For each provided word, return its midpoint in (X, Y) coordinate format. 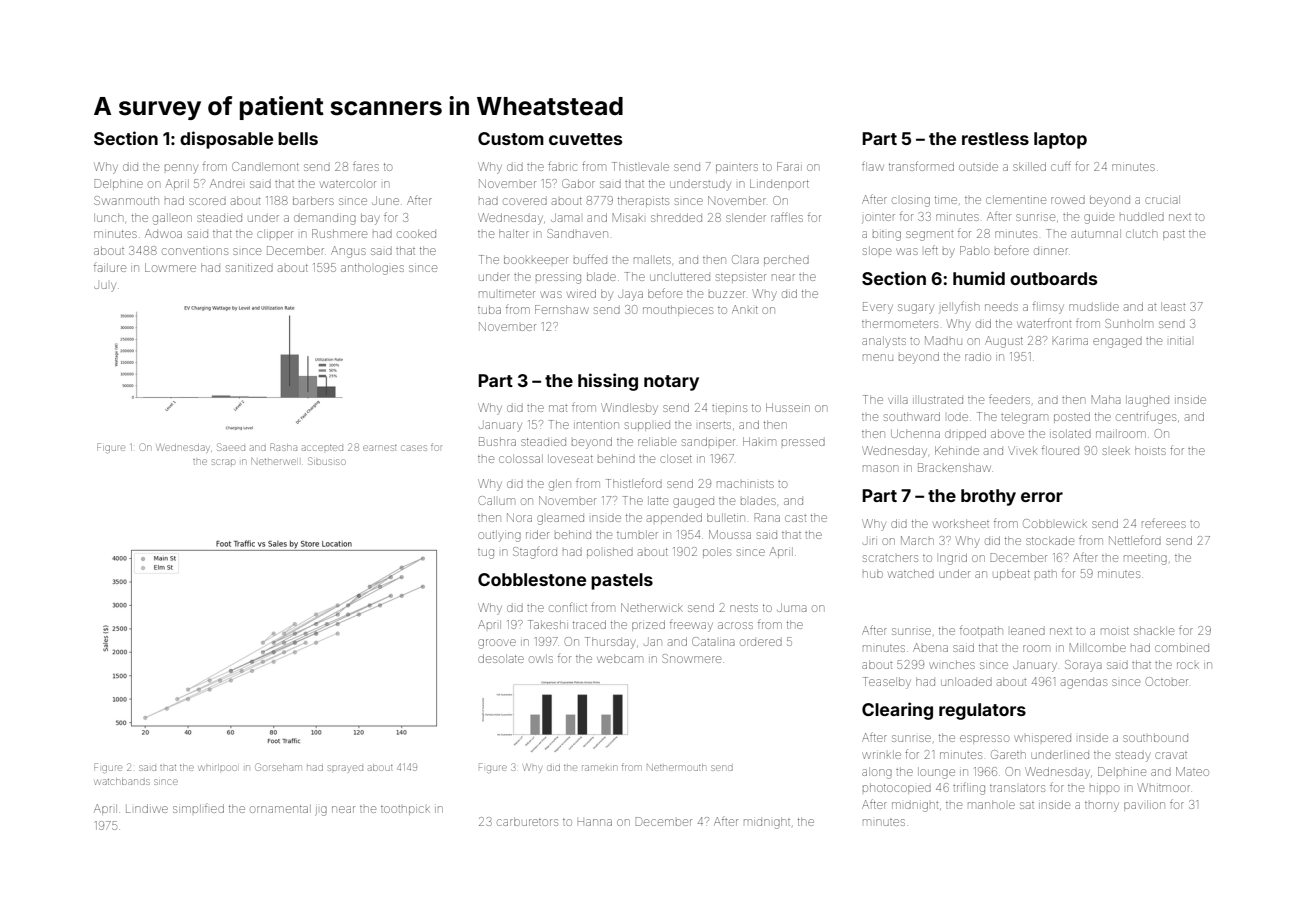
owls (541, 658)
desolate (501, 658)
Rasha (283, 447)
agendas (1084, 684)
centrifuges (1146, 417)
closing (911, 202)
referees (1164, 523)
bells (298, 138)
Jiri (870, 541)
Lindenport (779, 183)
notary (671, 383)
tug (486, 554)
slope (877, 250)
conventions (195, 251)
